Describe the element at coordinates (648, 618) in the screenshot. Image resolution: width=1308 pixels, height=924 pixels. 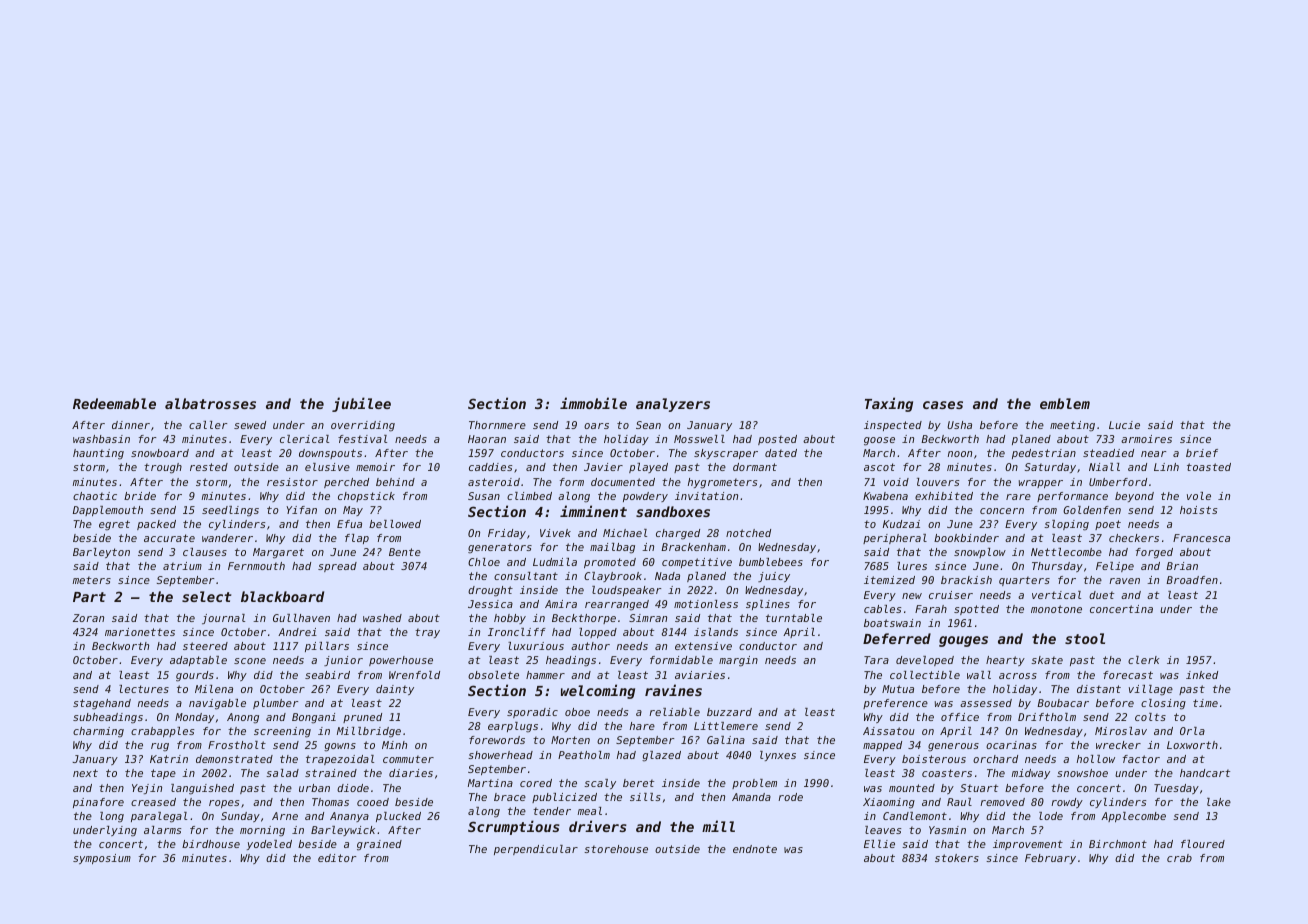
I see `Simran` at that location.
